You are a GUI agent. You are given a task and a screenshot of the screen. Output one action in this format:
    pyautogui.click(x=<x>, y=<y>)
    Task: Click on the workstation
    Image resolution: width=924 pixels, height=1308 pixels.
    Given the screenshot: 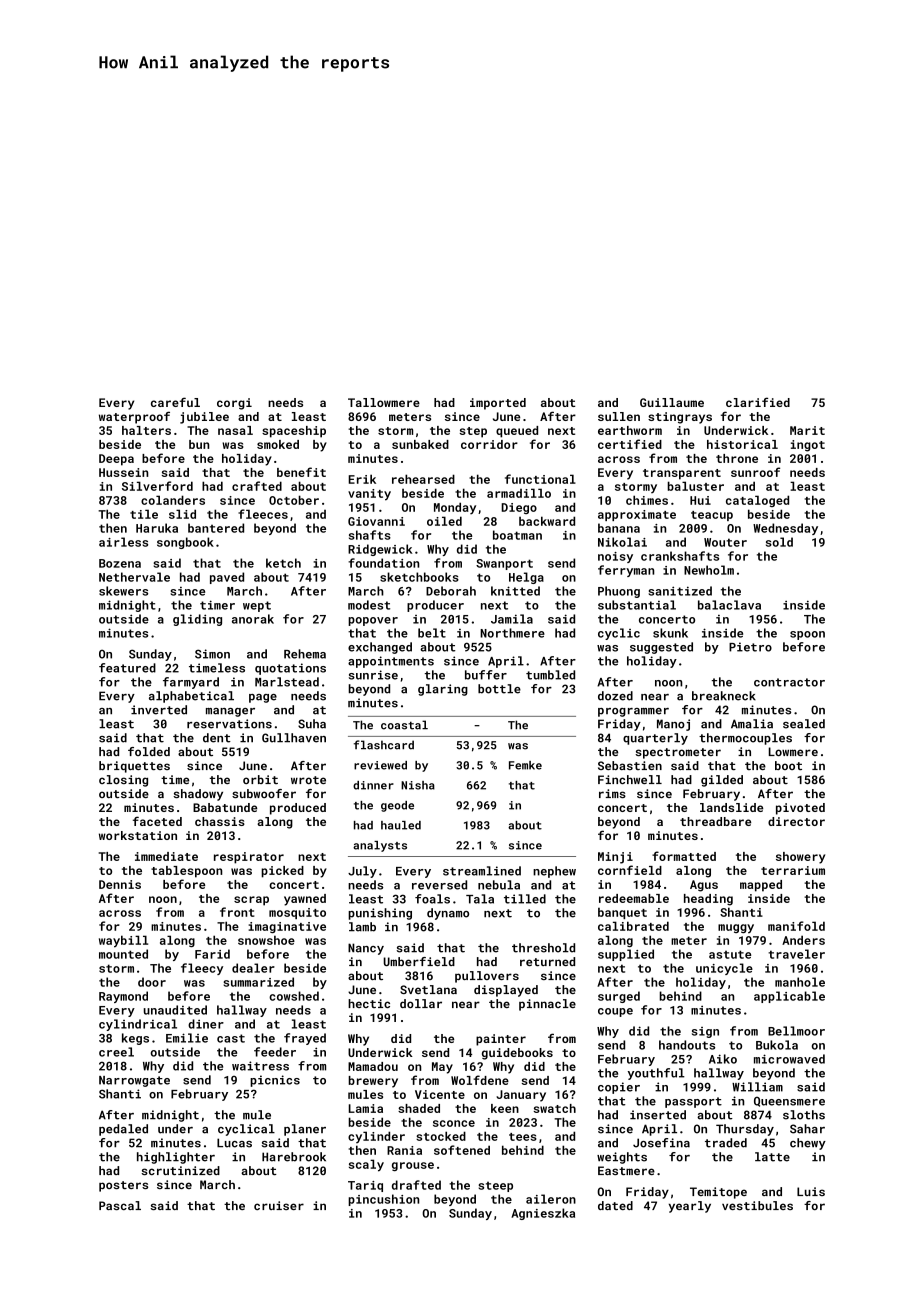 What is the action you would take?
    pyautogui.click(x=138, y=835)
